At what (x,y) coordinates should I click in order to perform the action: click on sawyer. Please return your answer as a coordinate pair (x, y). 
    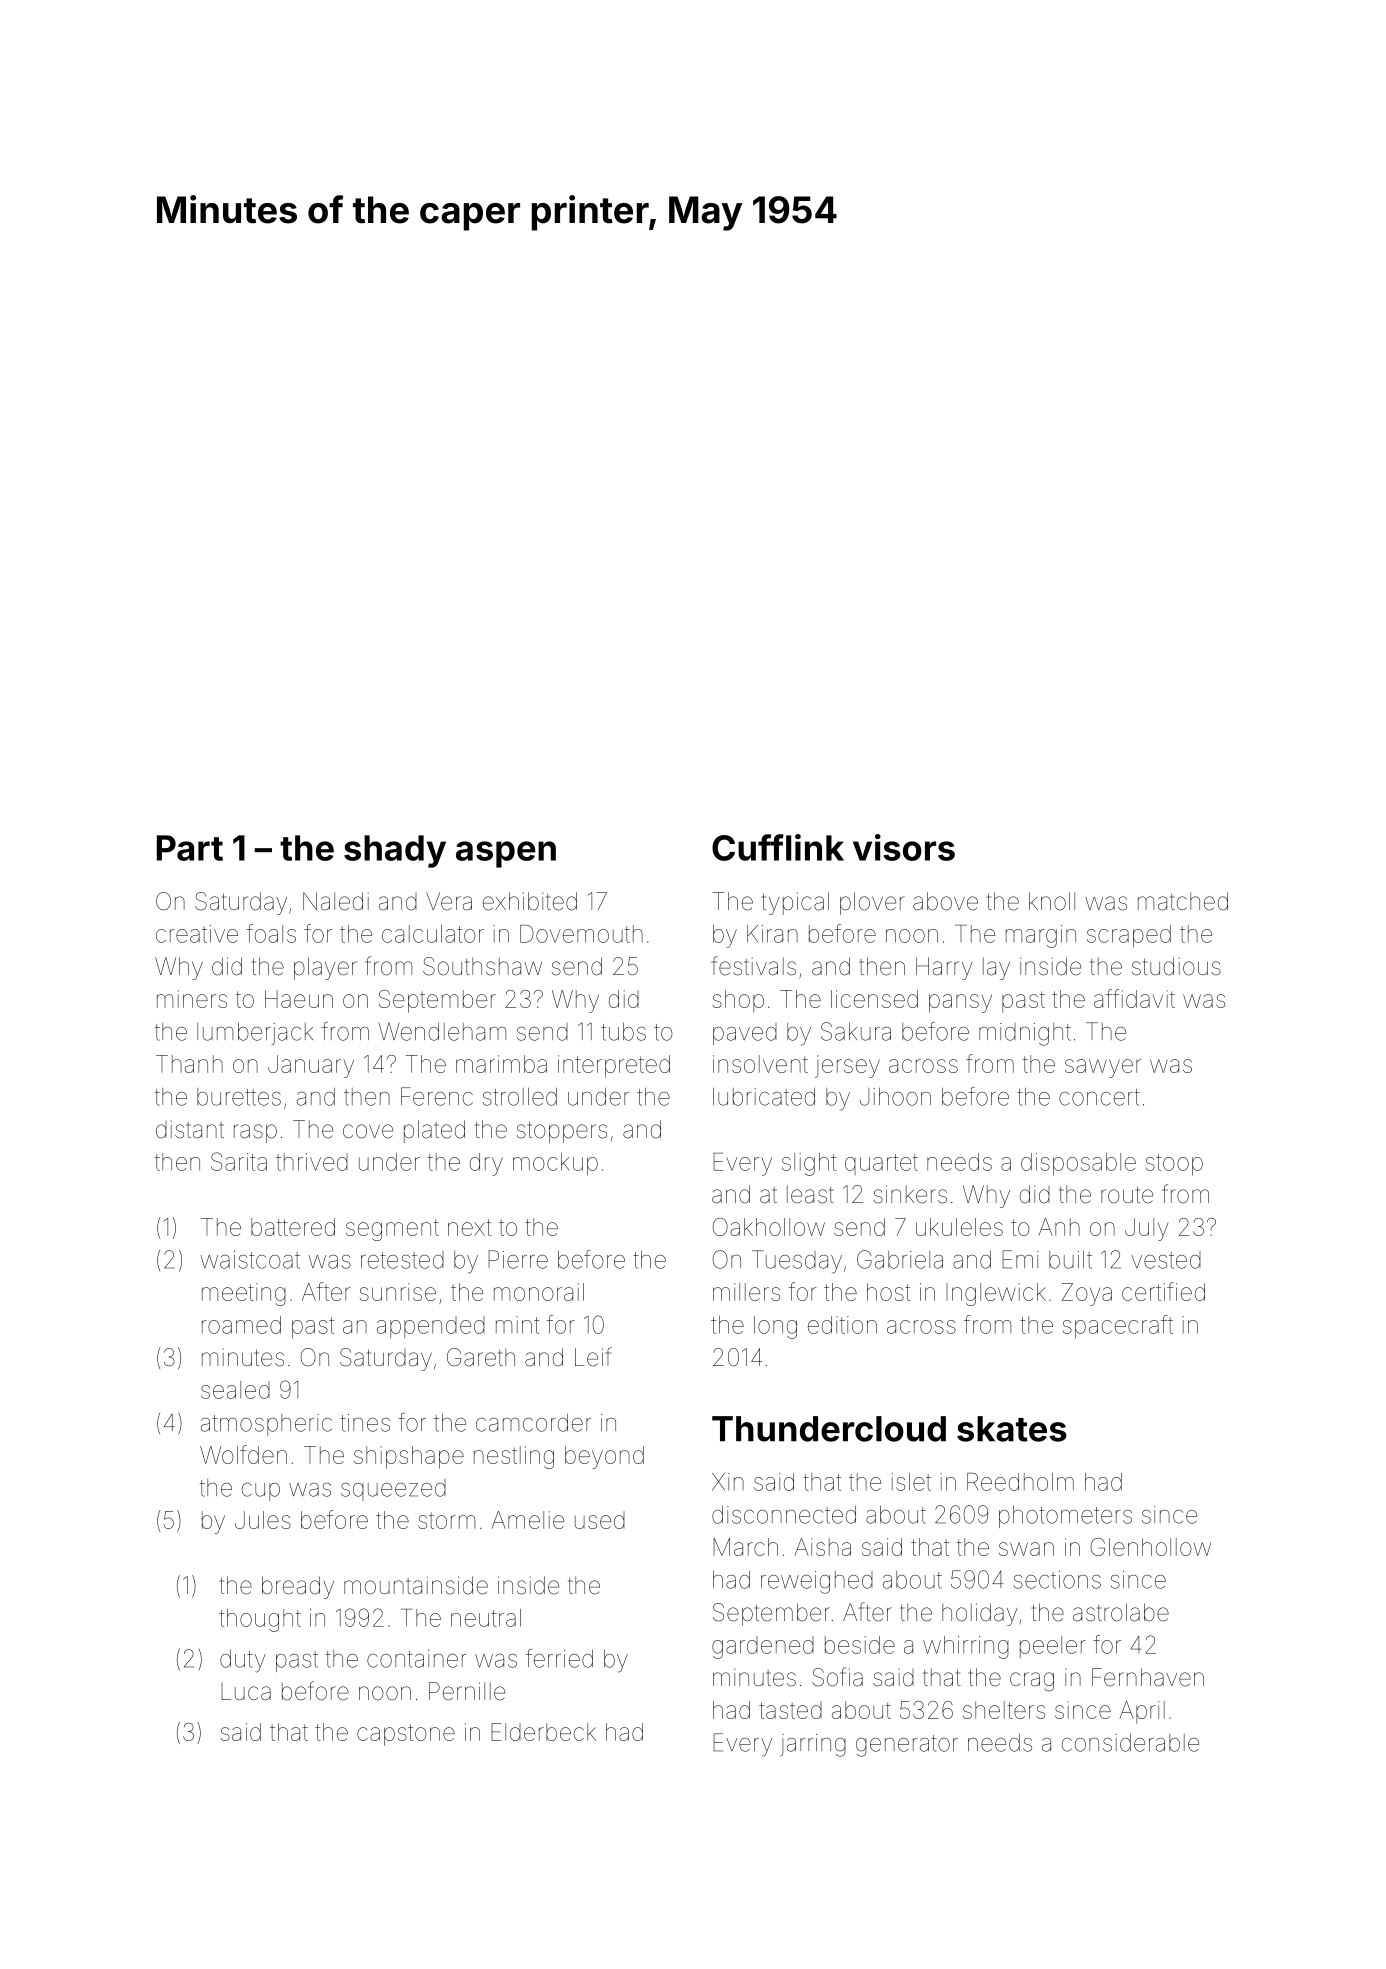
    Looking at the image, I should click on (1103, 1068).
